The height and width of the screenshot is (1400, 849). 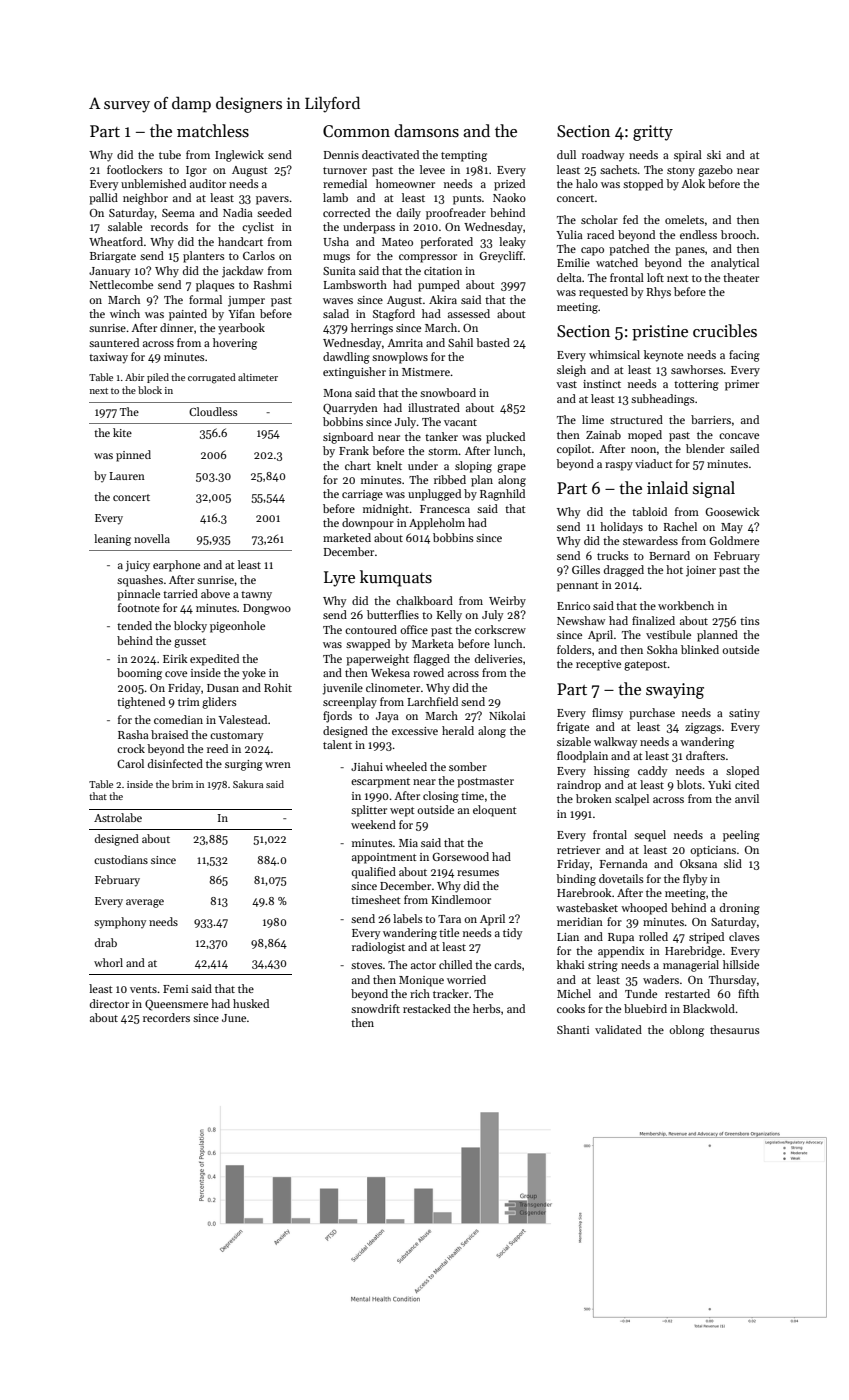 I want to click on recorders, so click(x=166, y=1017).
